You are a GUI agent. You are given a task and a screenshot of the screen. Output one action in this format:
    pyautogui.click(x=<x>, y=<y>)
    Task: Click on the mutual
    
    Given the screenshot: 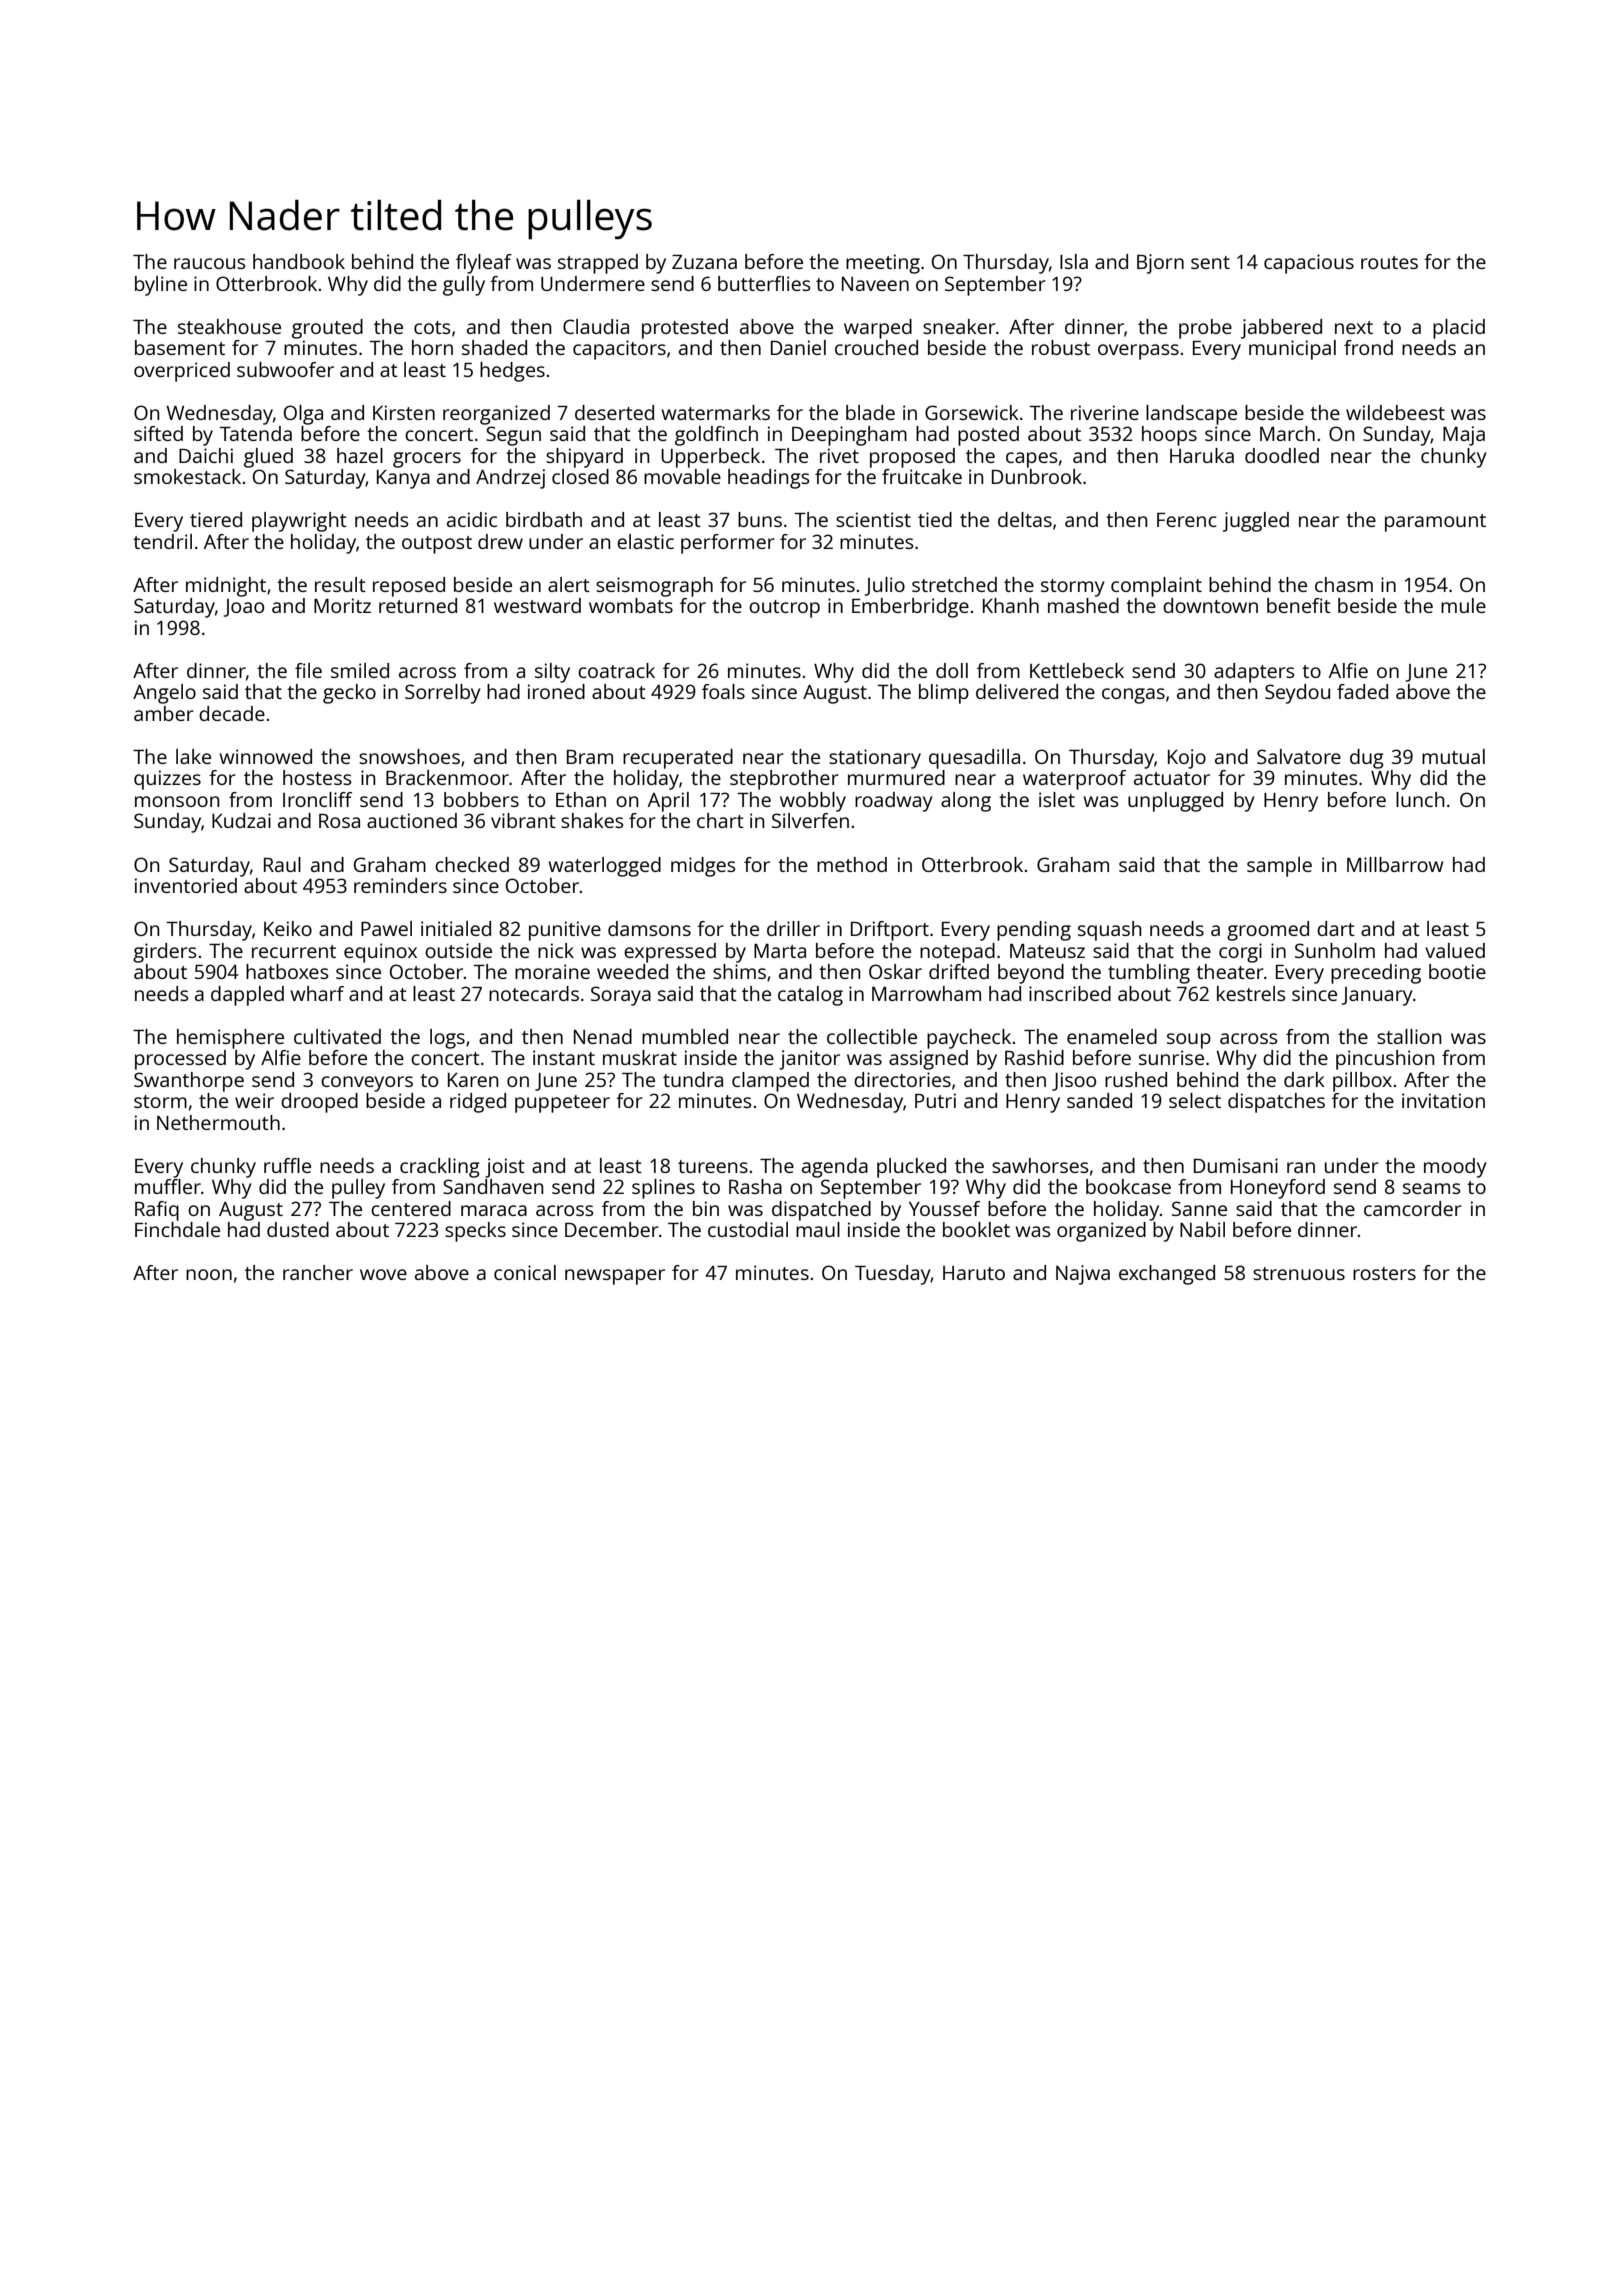 What is the action you would take?
    pyautogui.click(x=1453, y=756)
